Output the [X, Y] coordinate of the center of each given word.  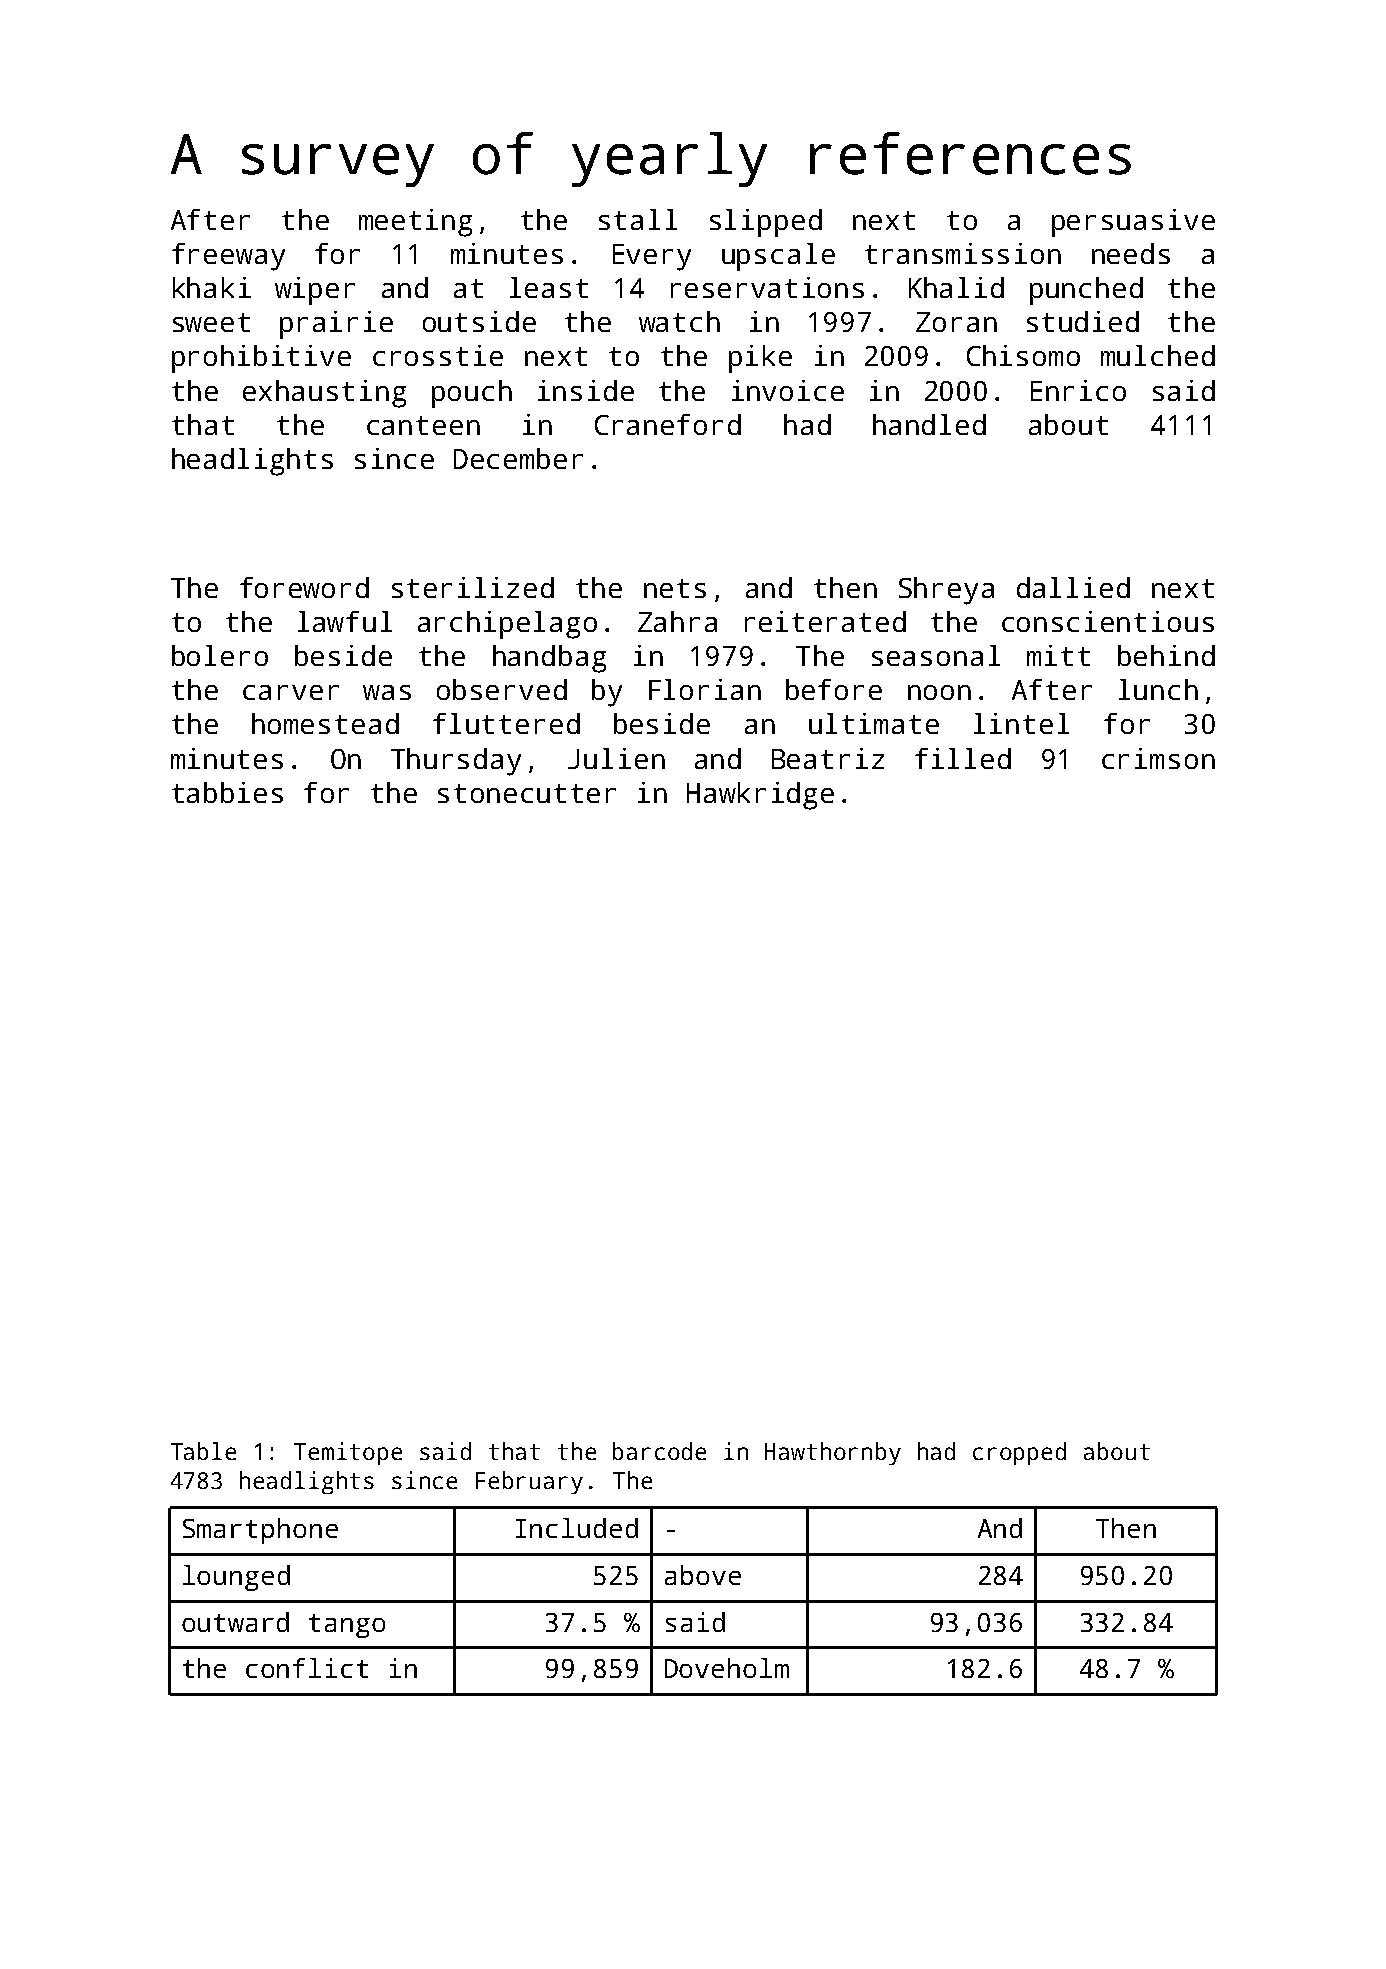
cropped [1019, 1453]
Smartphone [260, 1531]
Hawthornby [833, 1453]
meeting [415, 223]
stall [638, 219]
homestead [325, 723]
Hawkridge [760, 796]
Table [203, 1451]
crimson [1158, 758]
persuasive [1133, 223]
